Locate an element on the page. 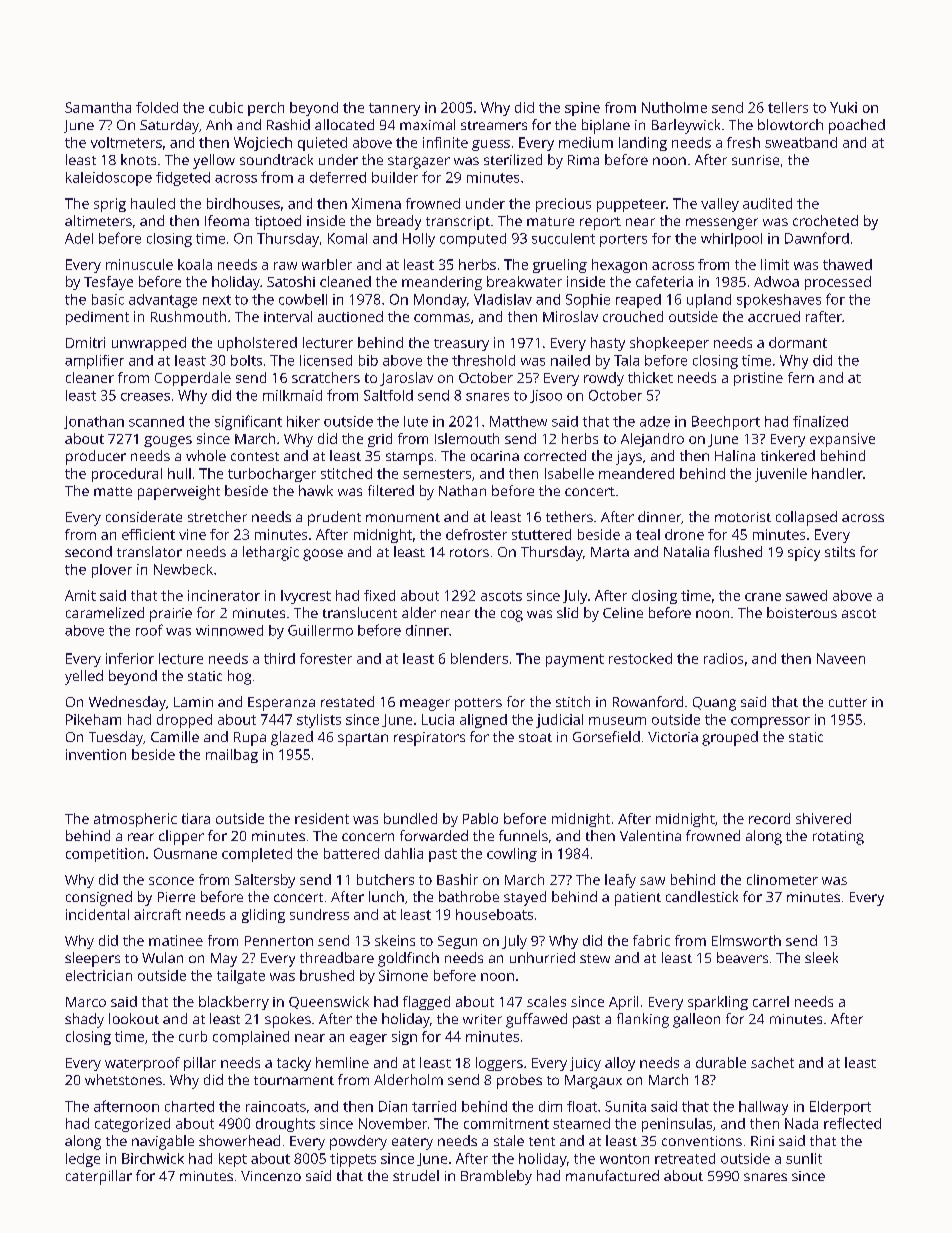 The height and width of the document is (1233, 952). report is located at coordinates (600, 223).
